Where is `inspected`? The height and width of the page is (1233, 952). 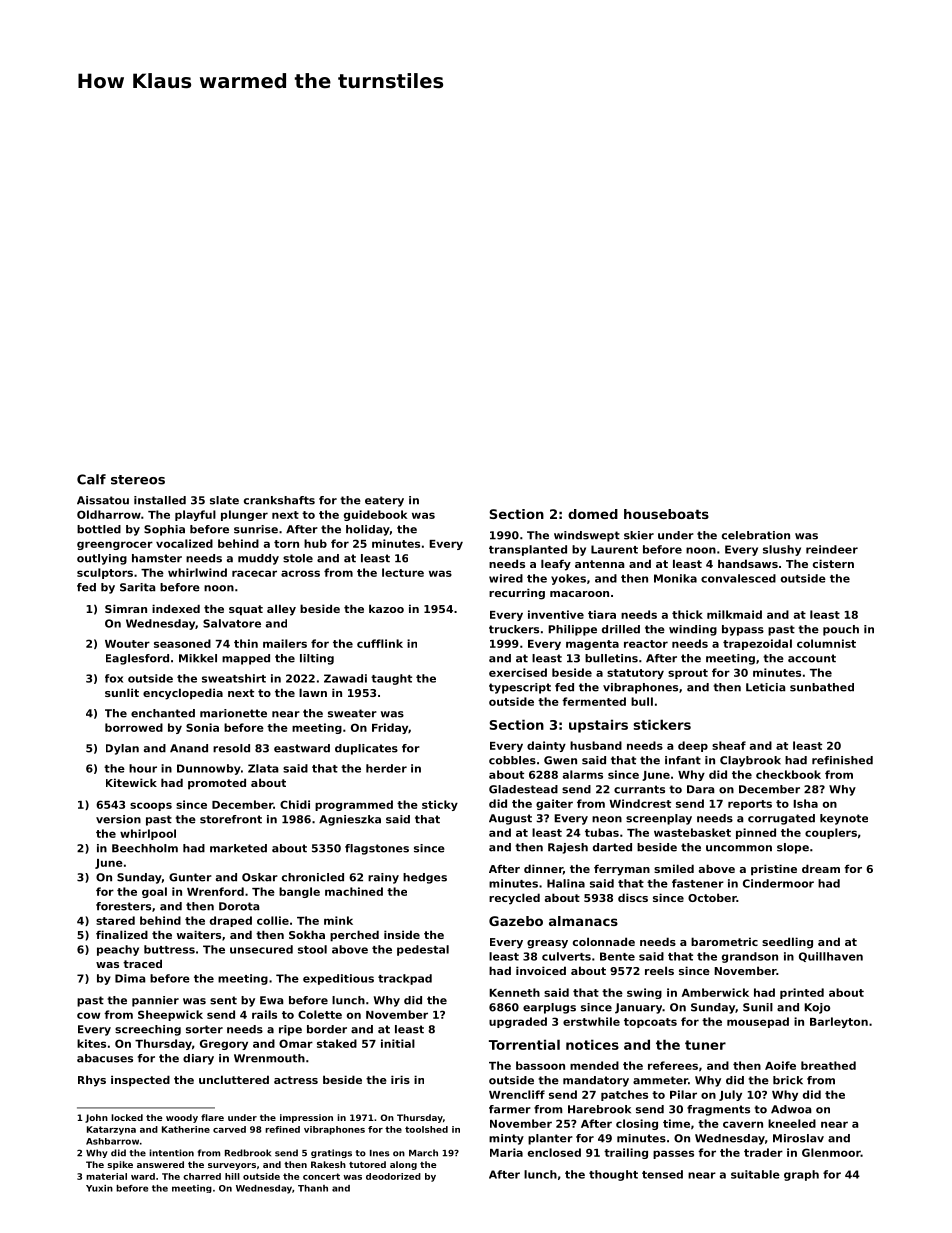 inspected is located at coordinates (140, 1081).
